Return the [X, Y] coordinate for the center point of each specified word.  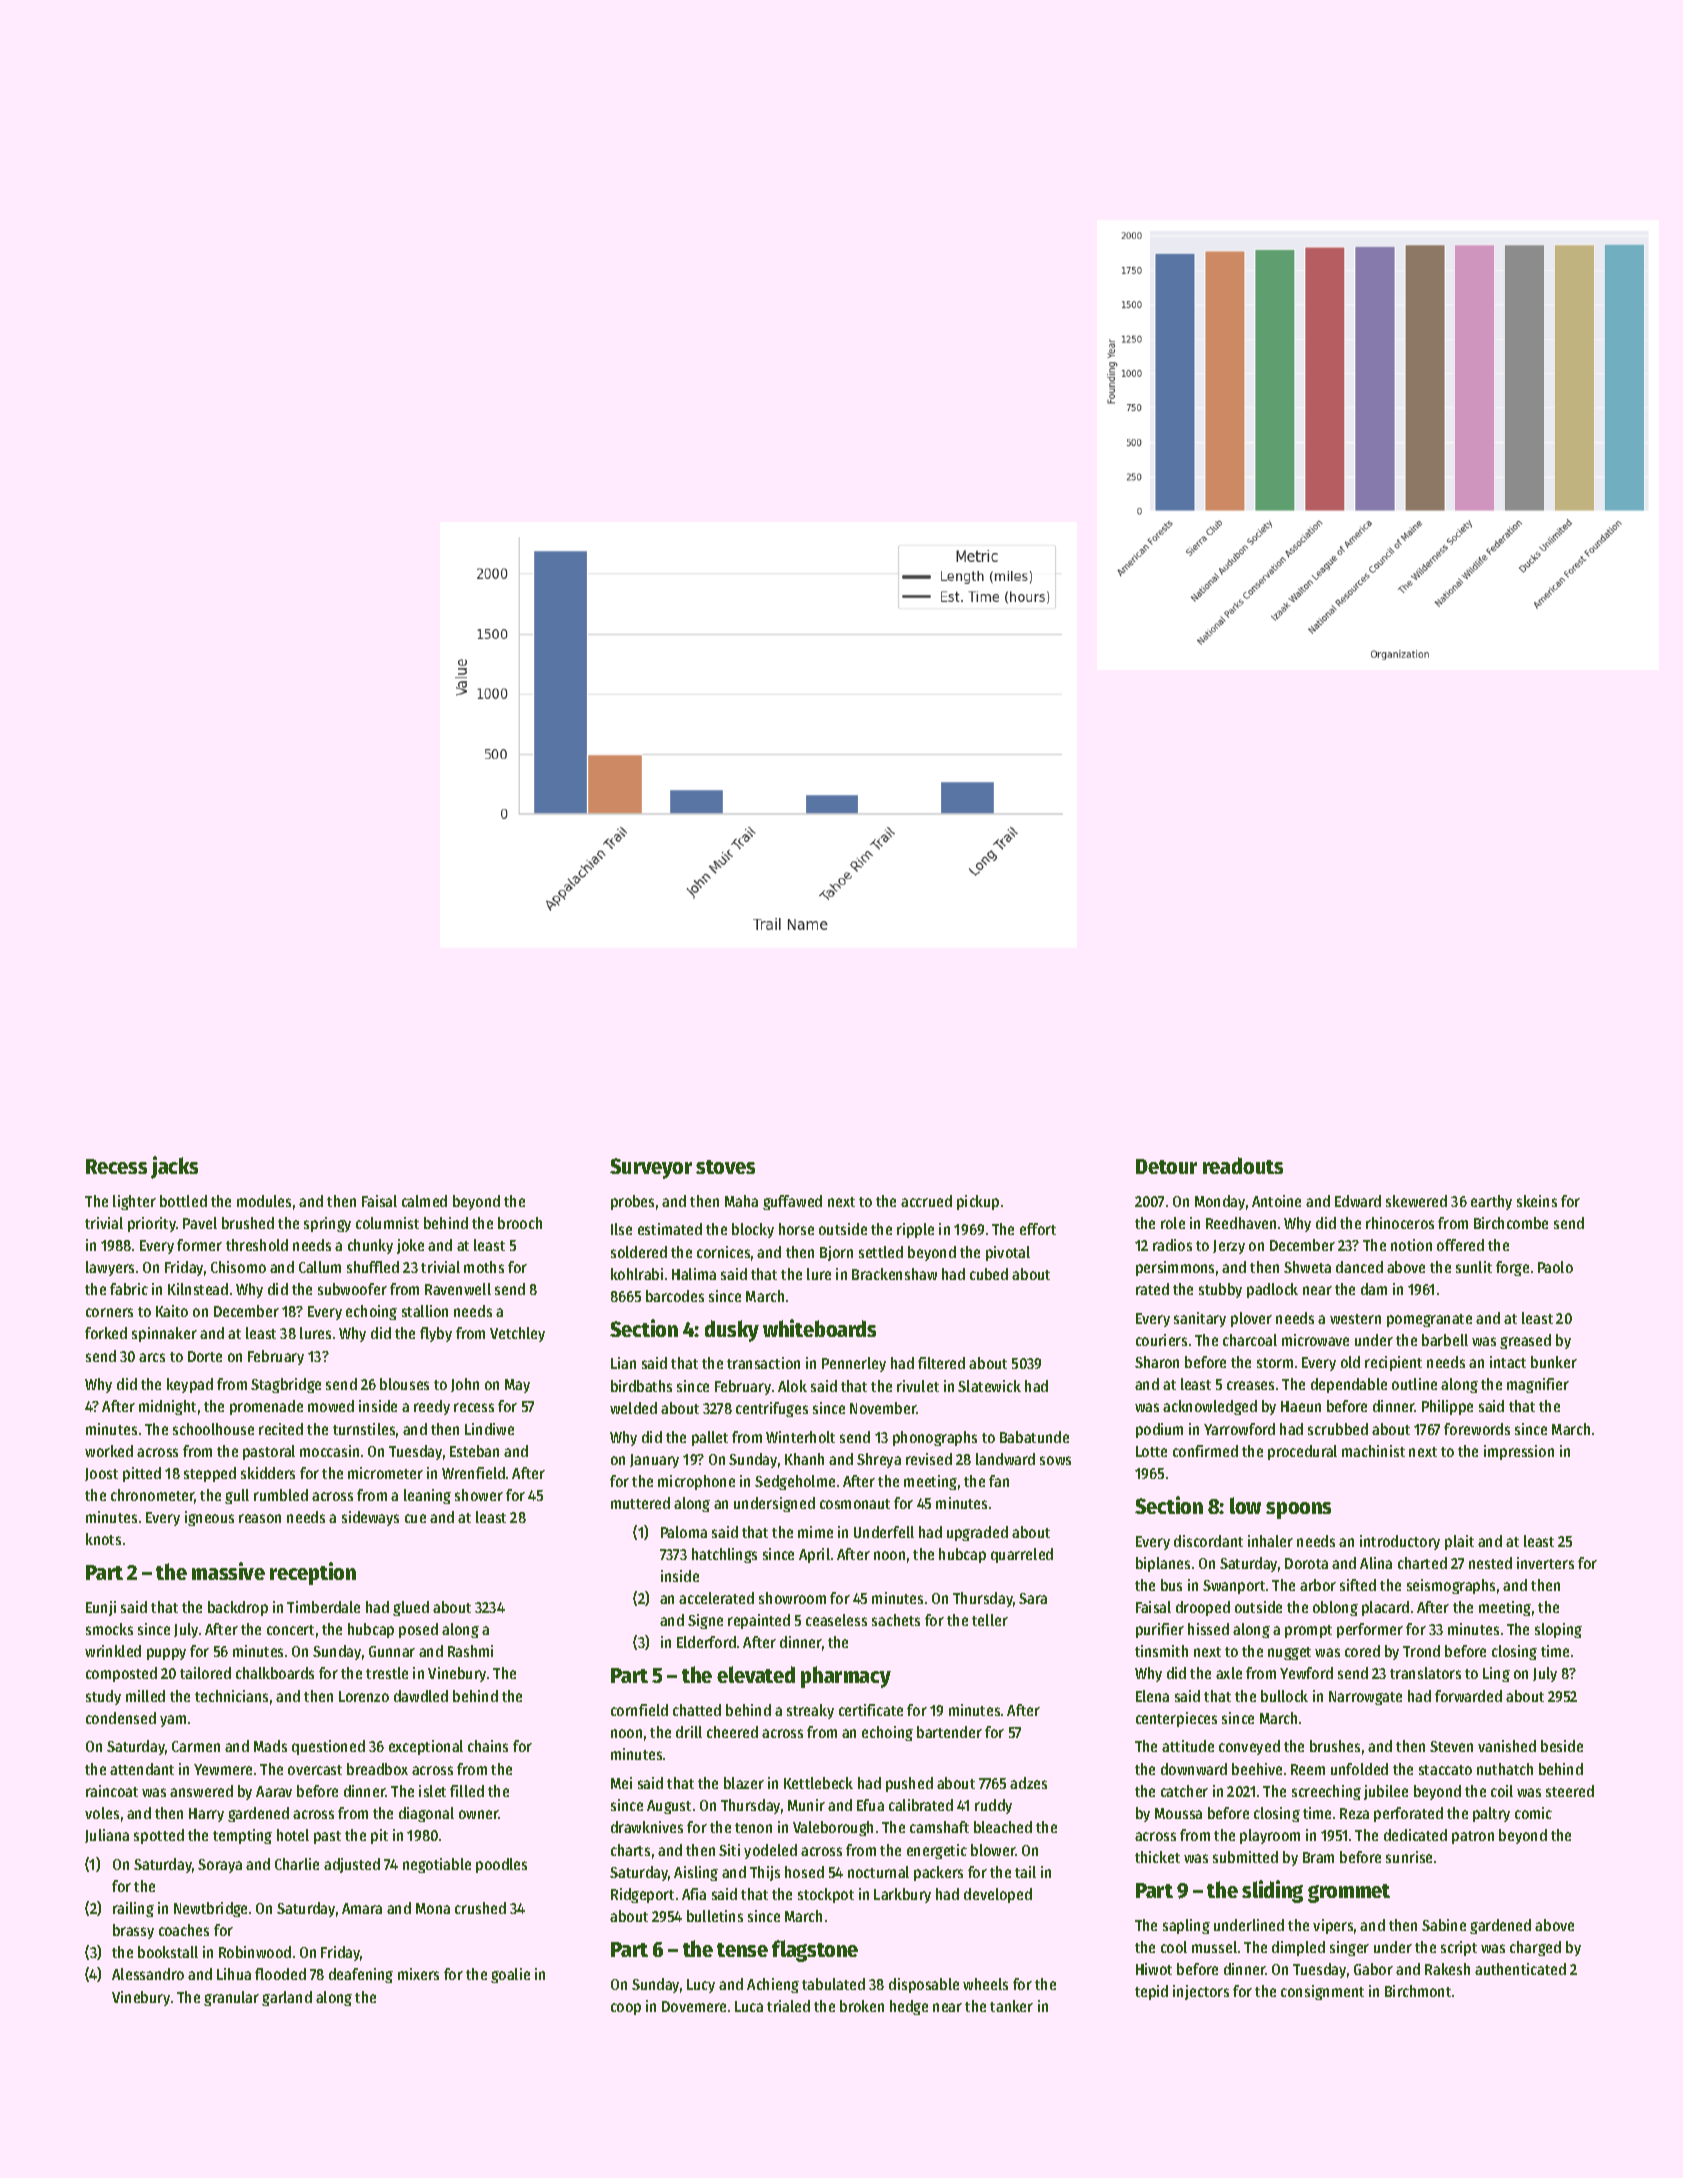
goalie [510, 1975]
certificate [871, 1710]
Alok [792, 1386]
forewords [1477, 1429]
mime [815, 1532]
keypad [190, 1385]
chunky [370, 1246]
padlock [1272, 1290]
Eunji [101, 1608]
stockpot [826, 1895]
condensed [121, 1718]
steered [1570, 1791]
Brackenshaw [894, 1274]
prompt [1308, 1631]
